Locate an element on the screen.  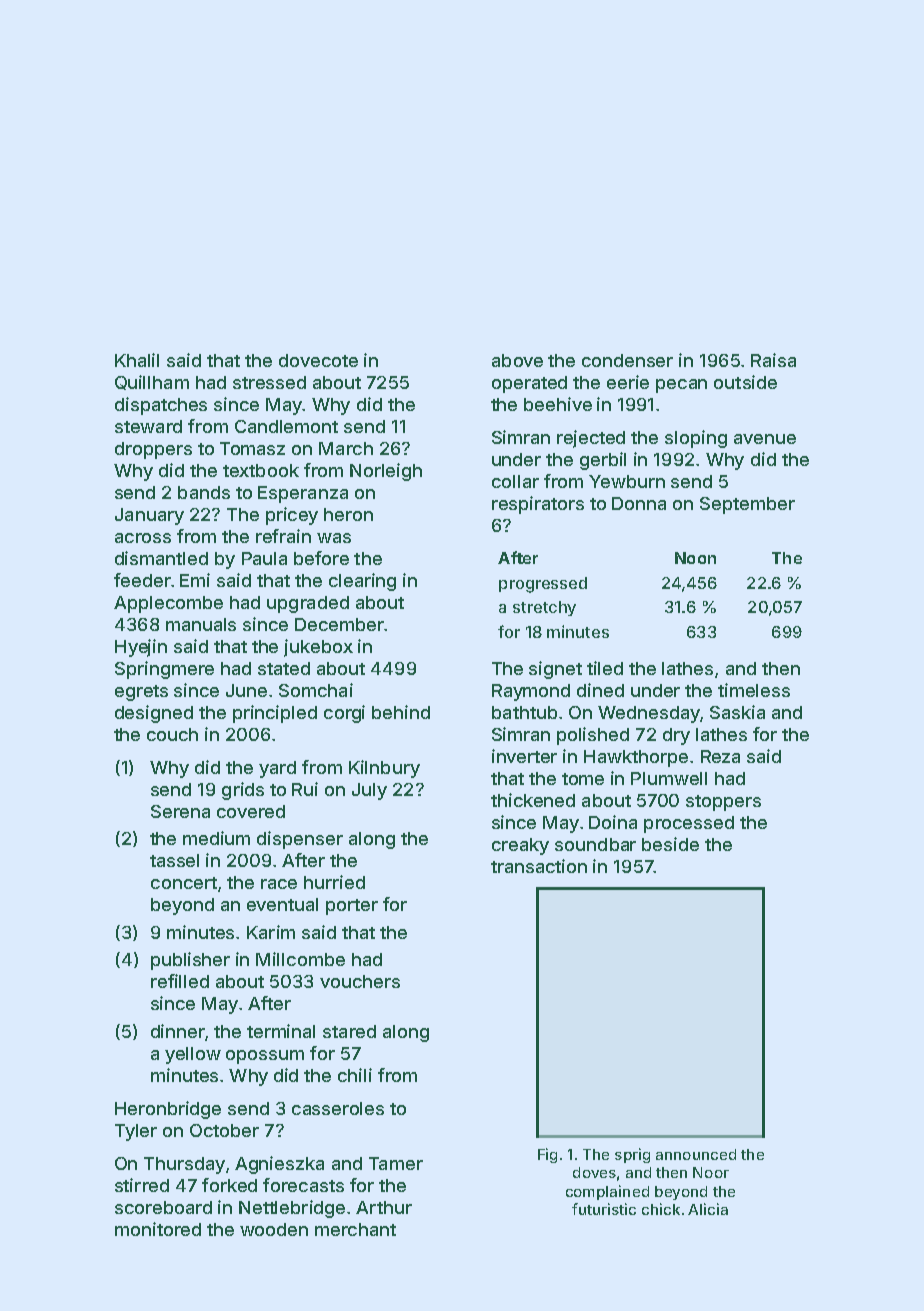
Norleigh is located at coordinates (386, 472).
